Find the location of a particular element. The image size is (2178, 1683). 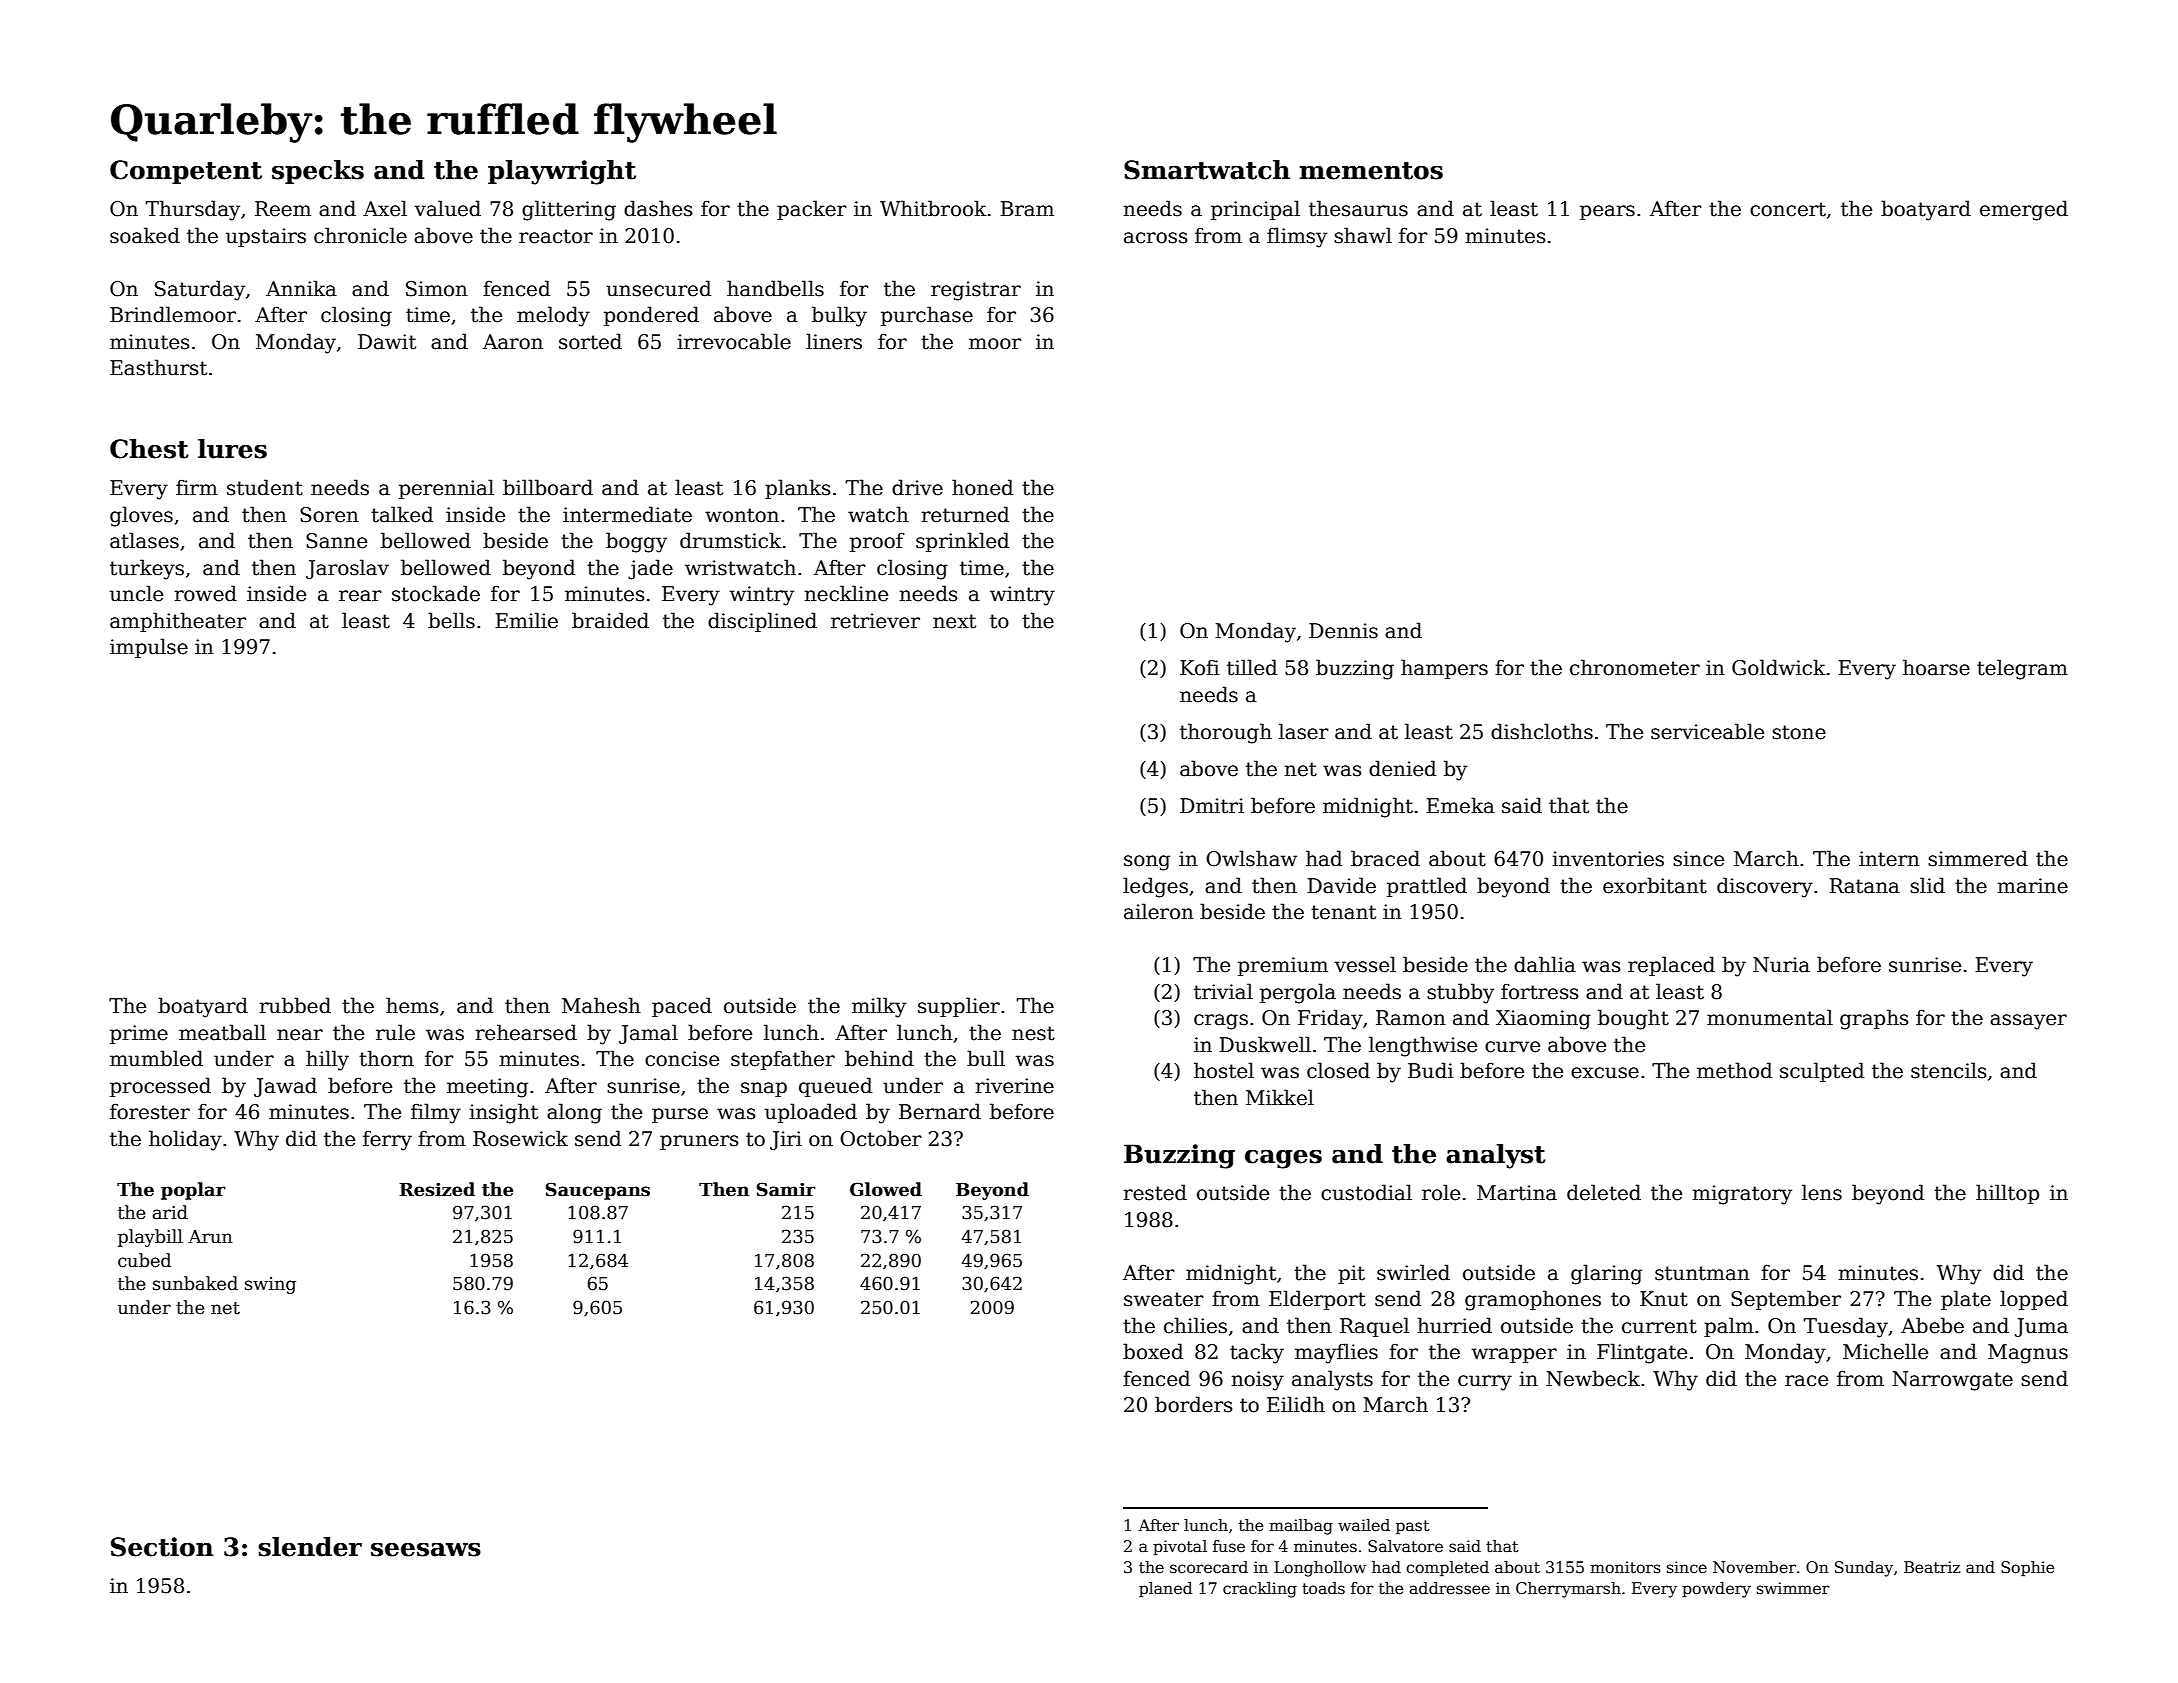

seesaws is located at coordinates (426, 1550).
